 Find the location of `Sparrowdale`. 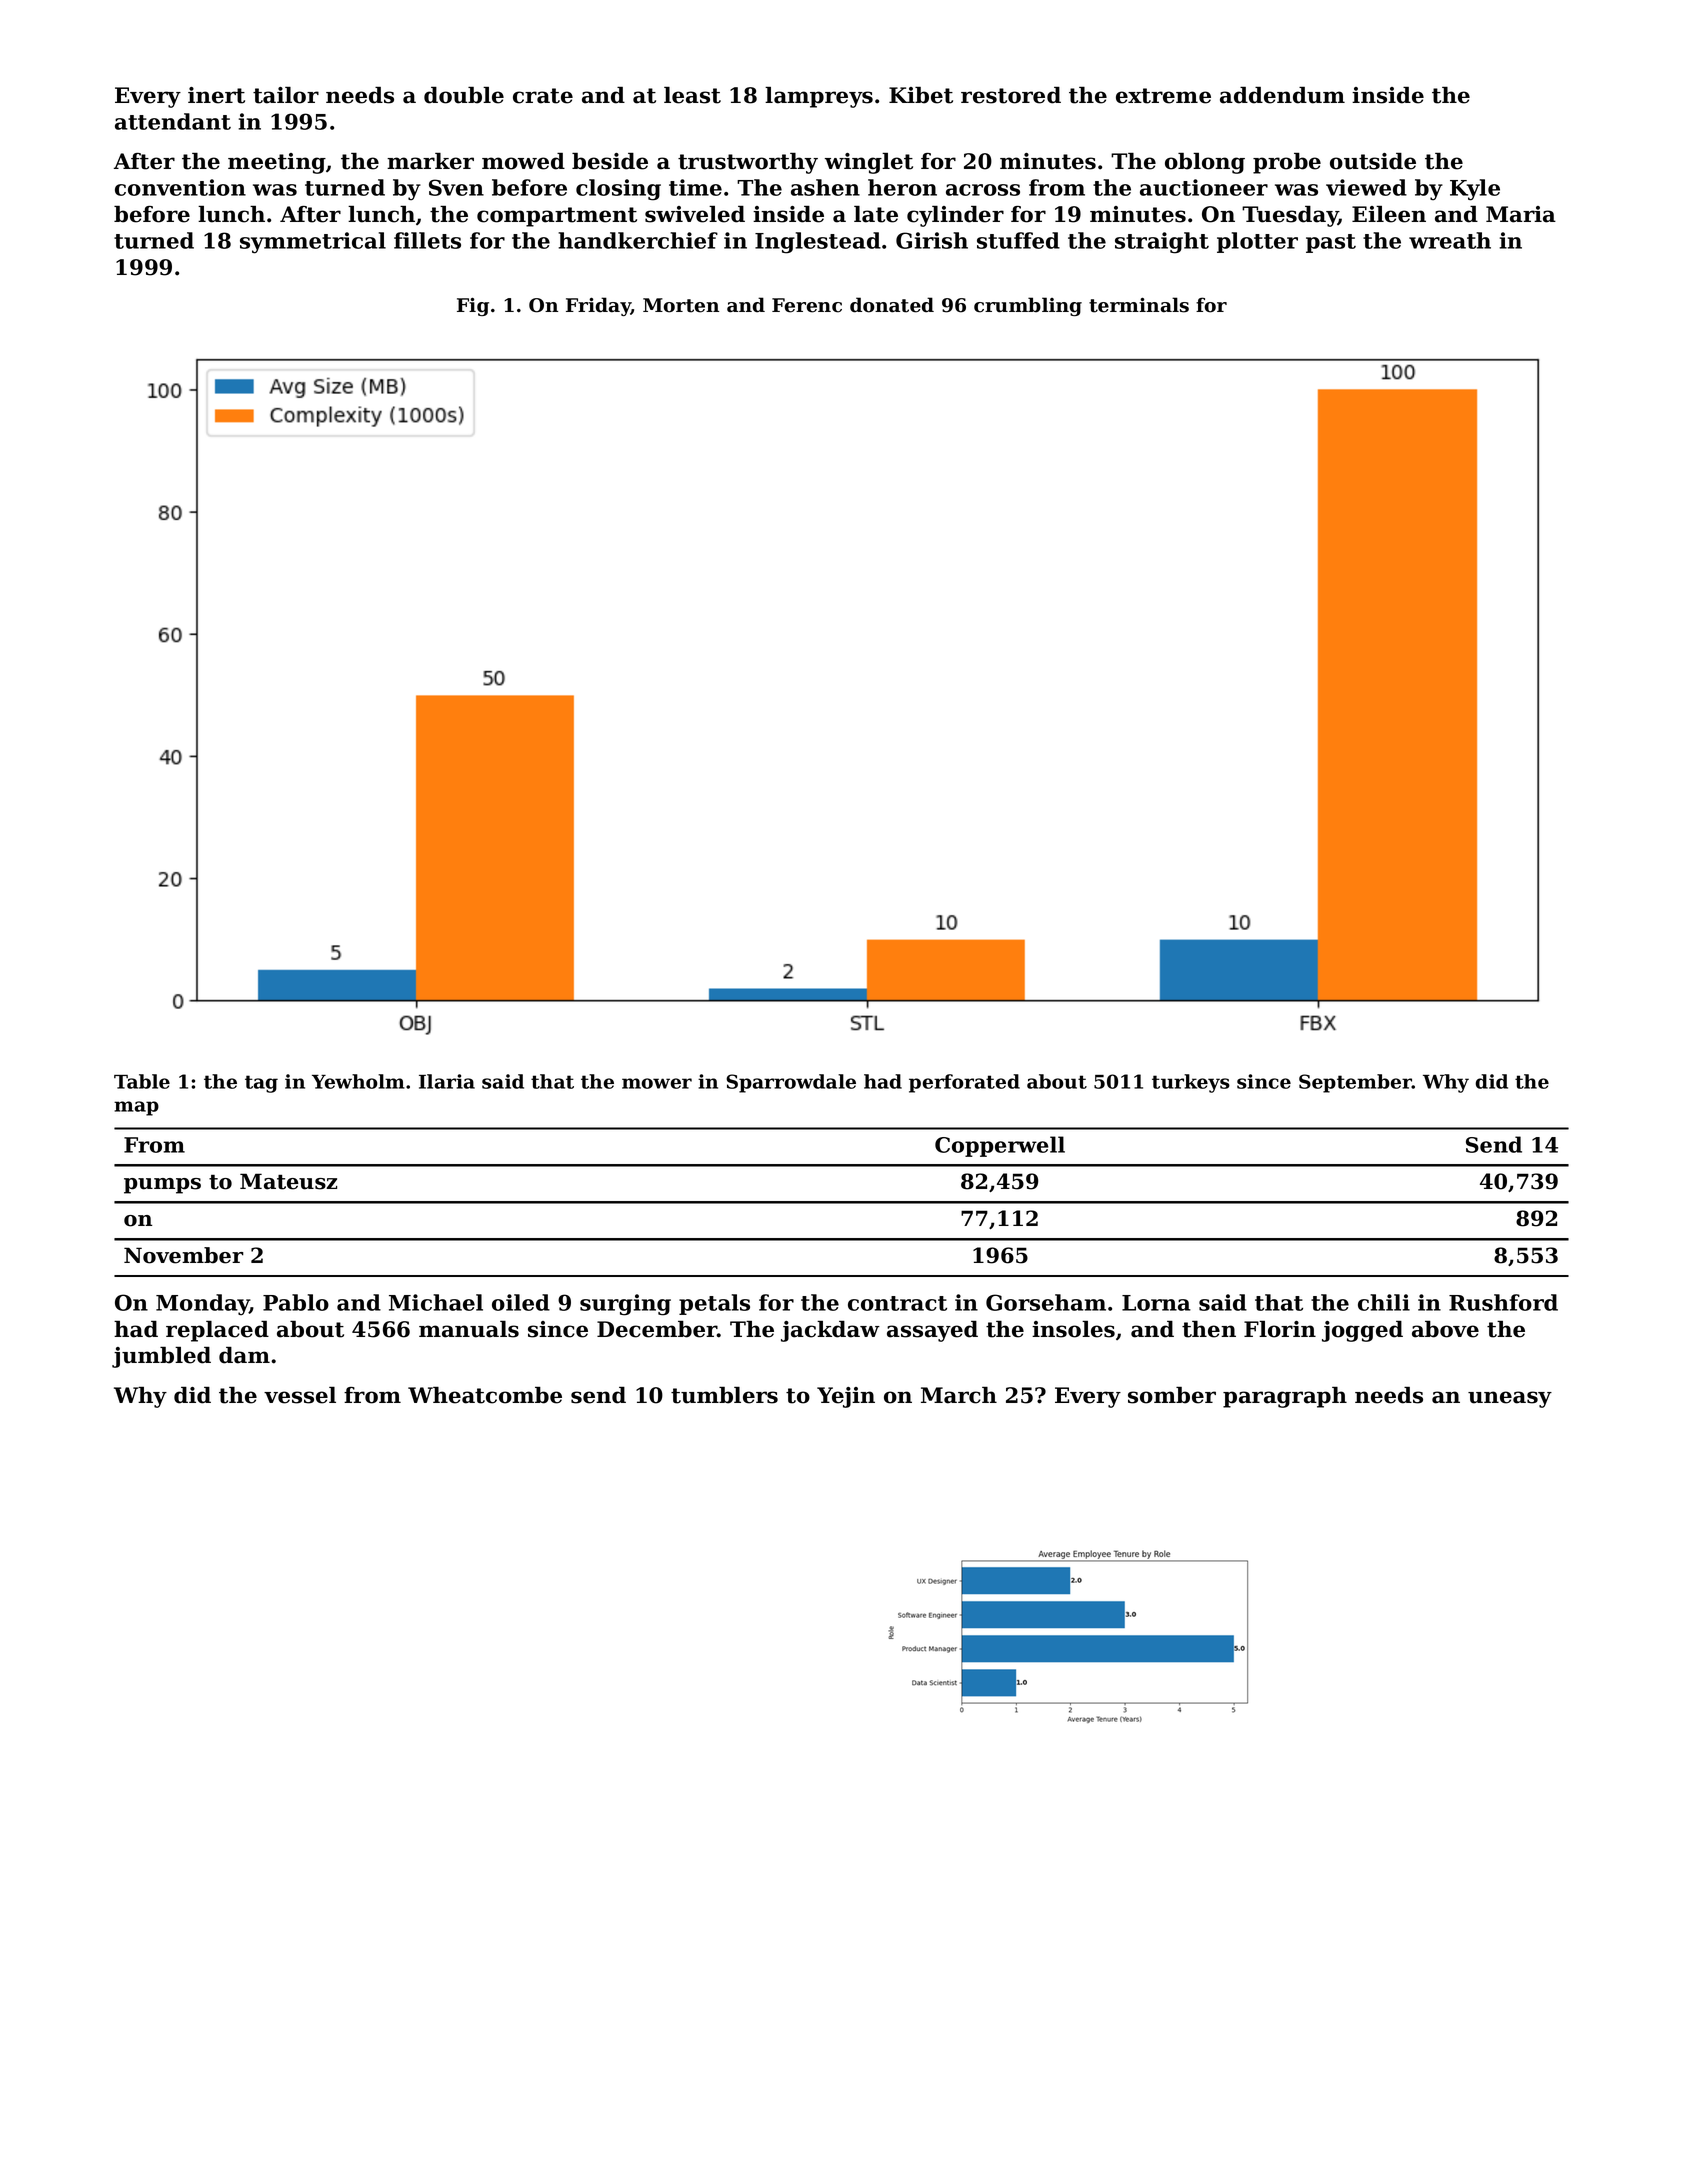

Sparrowdale is located at coordinates (791, 1083).
